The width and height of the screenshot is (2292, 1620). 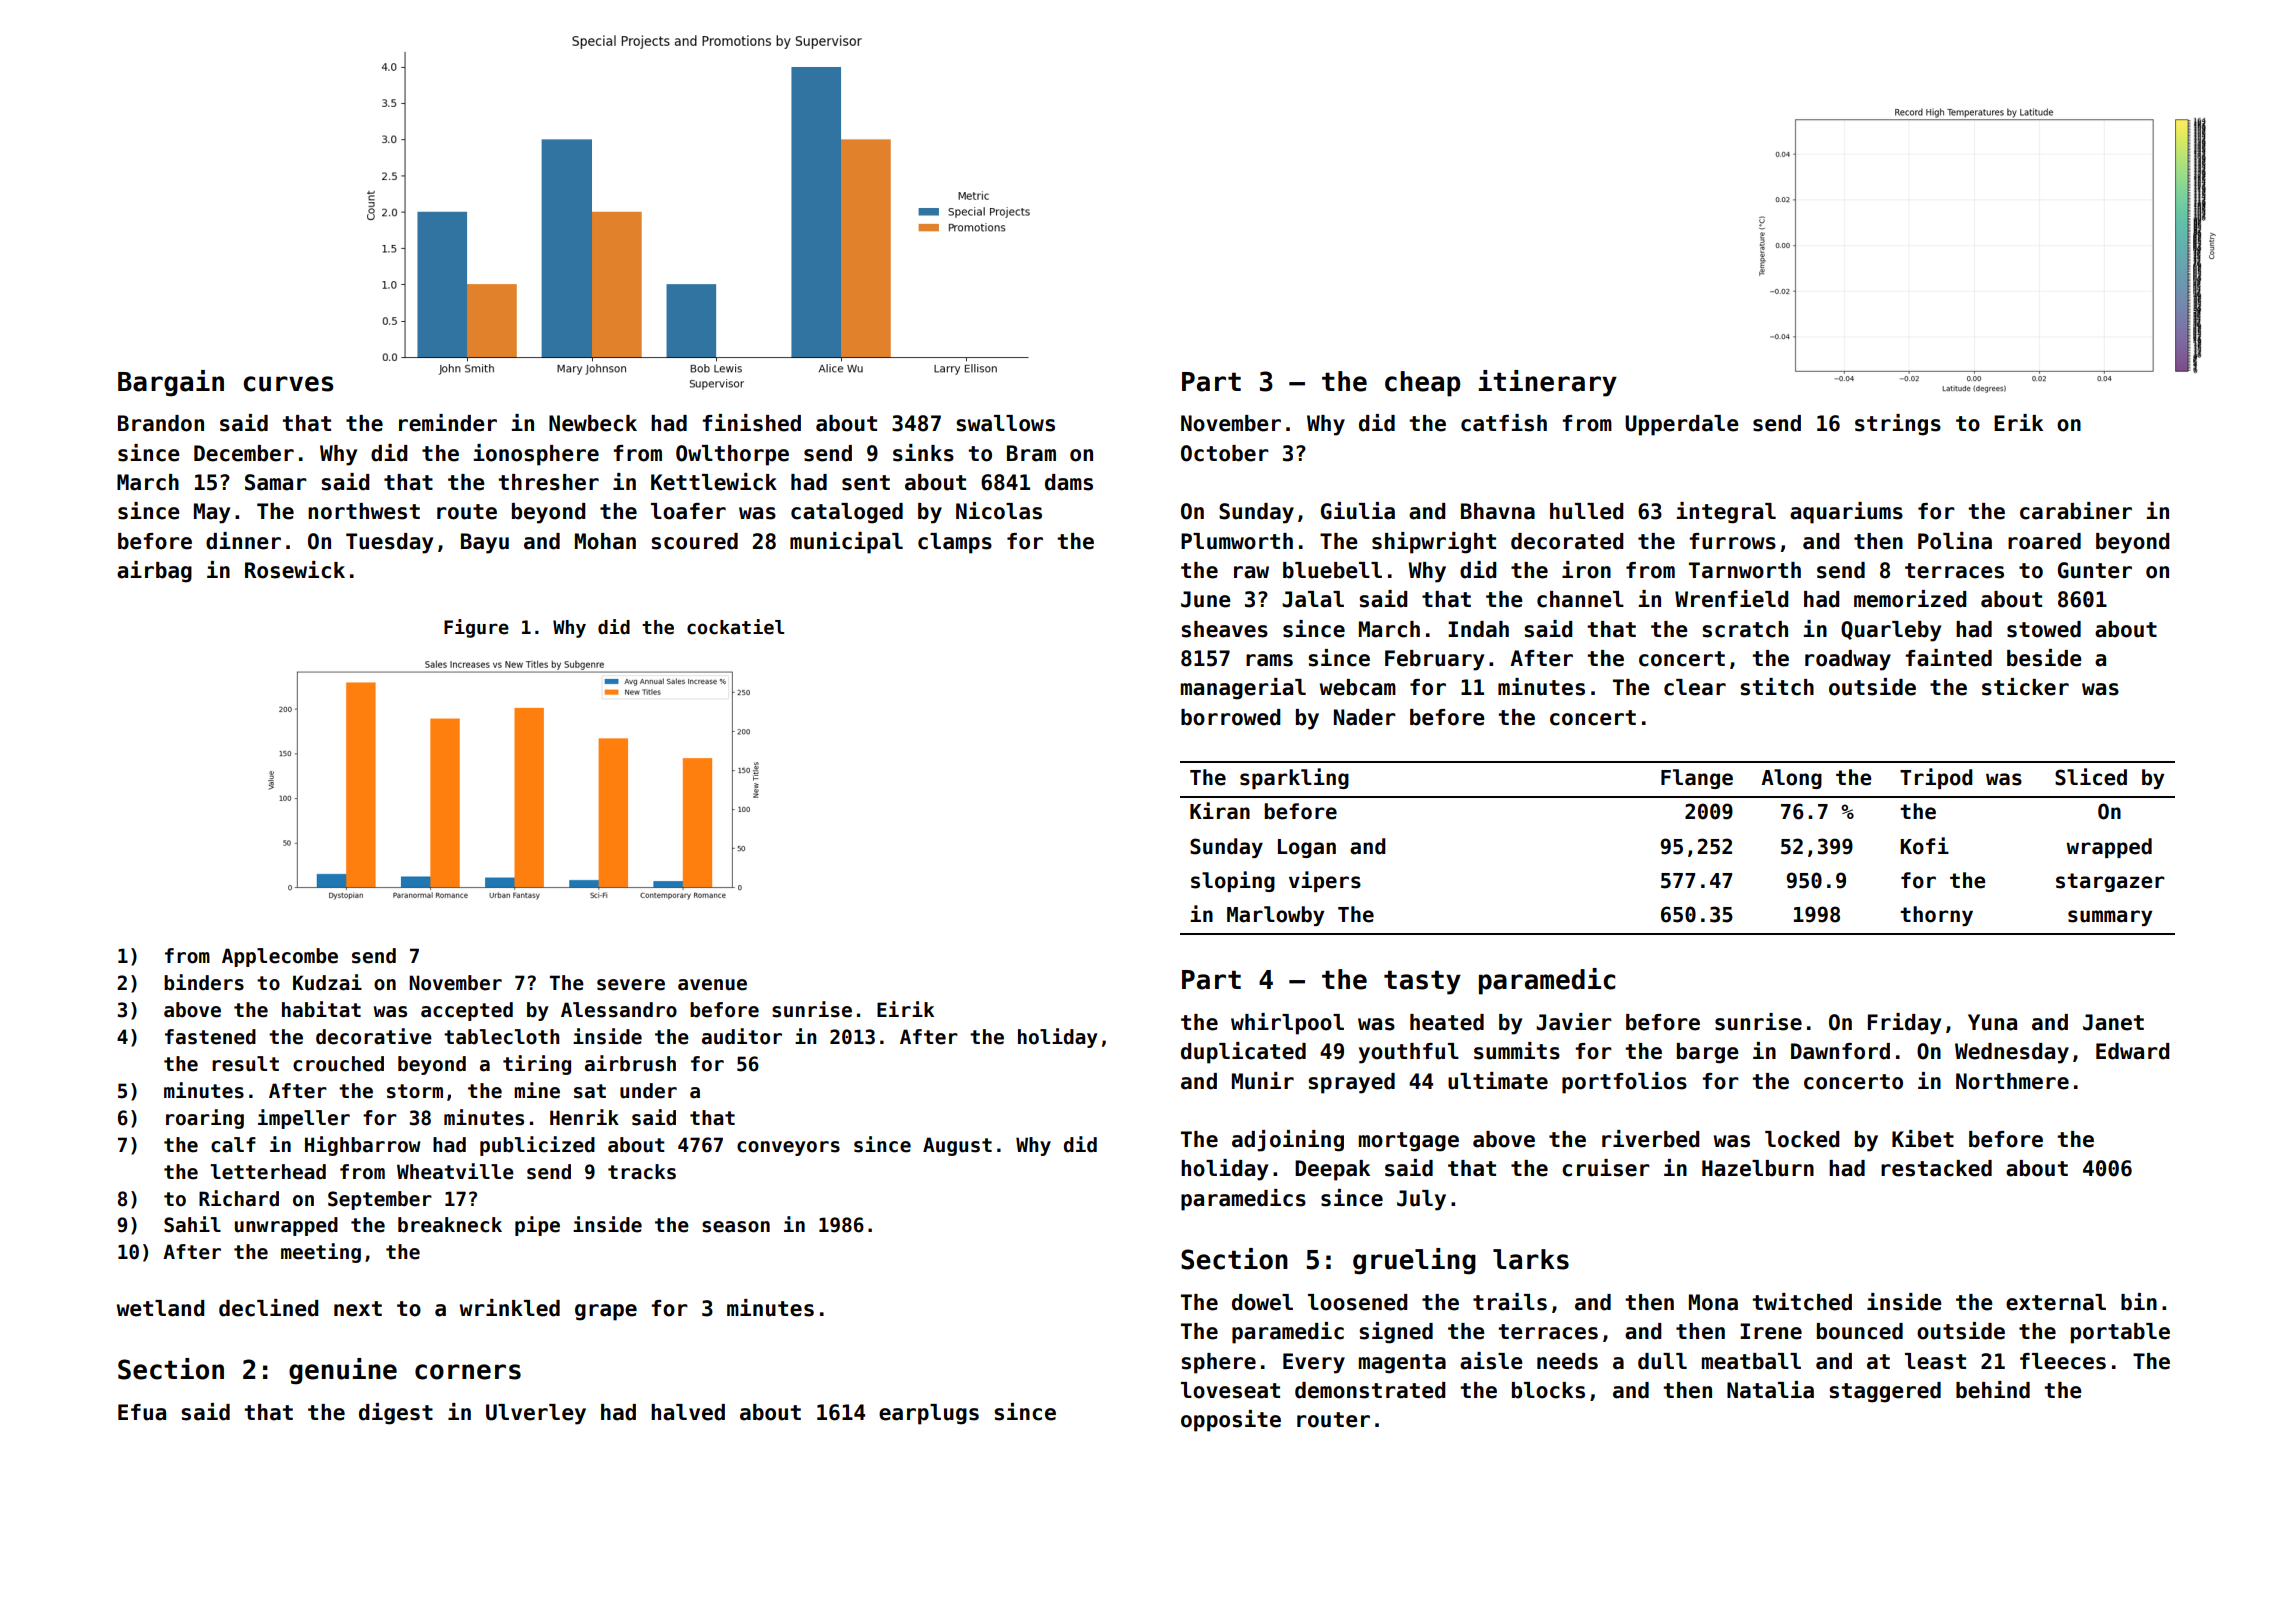 I want to click on Javier, so click(x=1574, y=1022).
